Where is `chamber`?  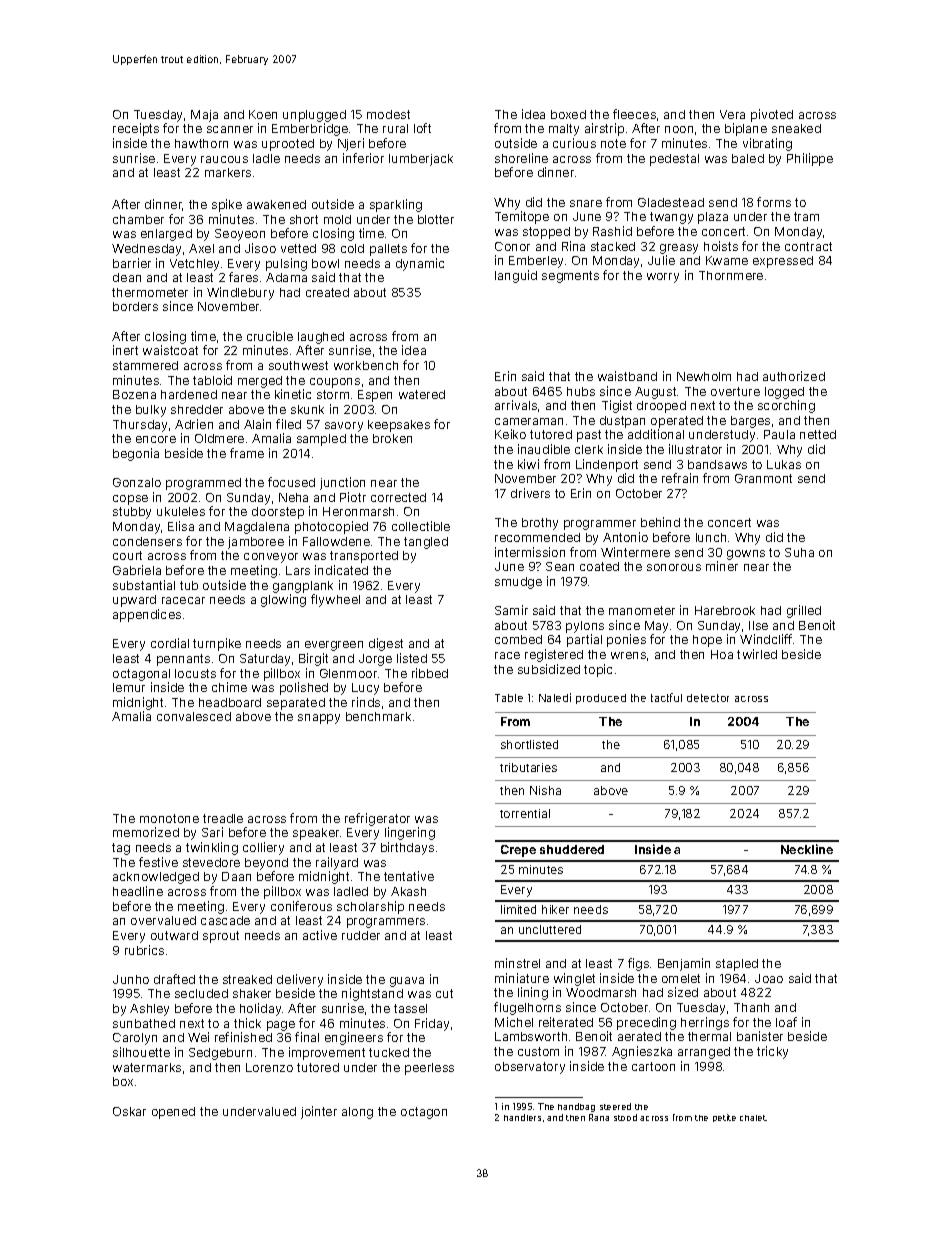 chamber is located at coordinates (138, 219).
